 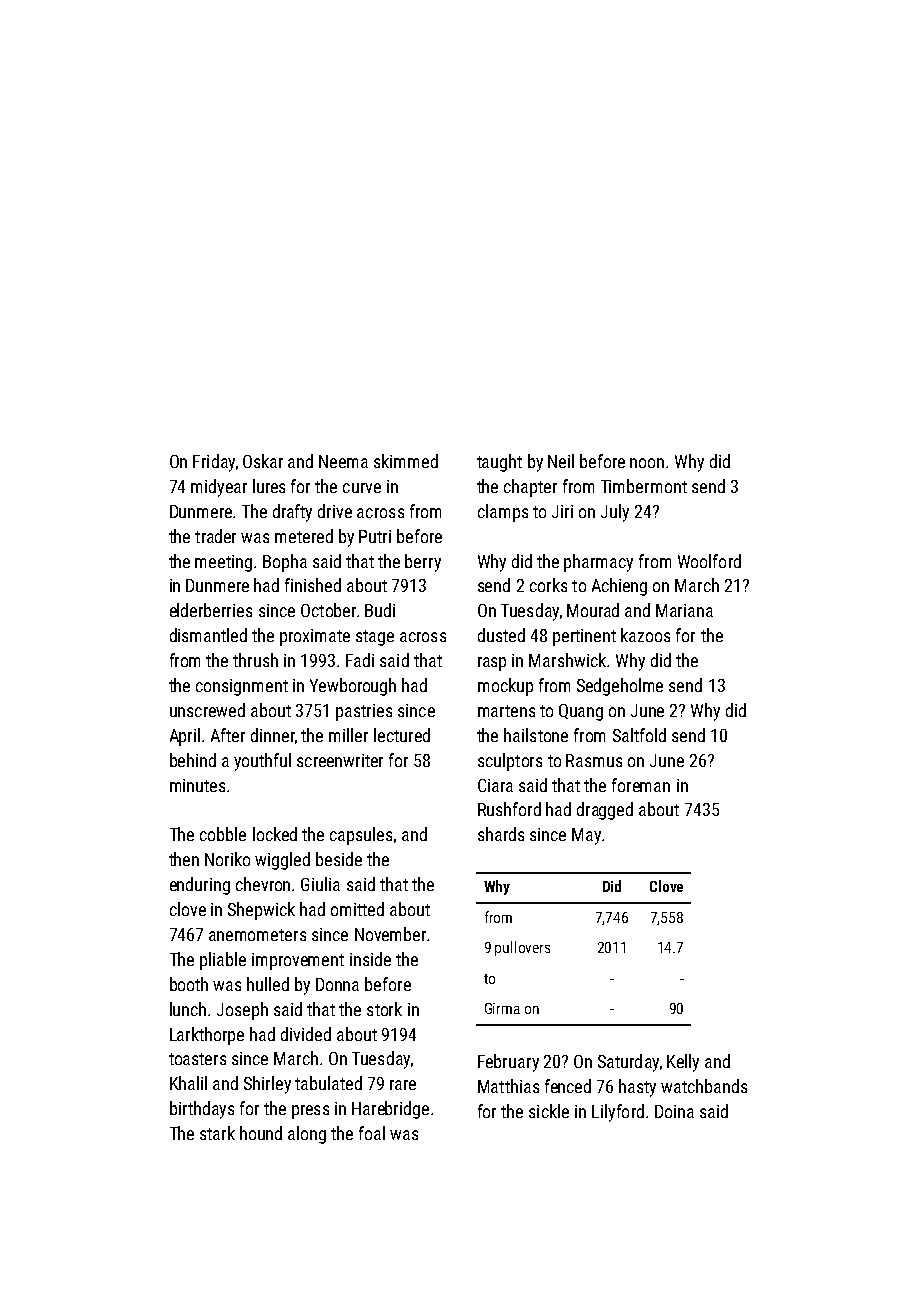 I want to click on May, so click(x=586, y=836).
